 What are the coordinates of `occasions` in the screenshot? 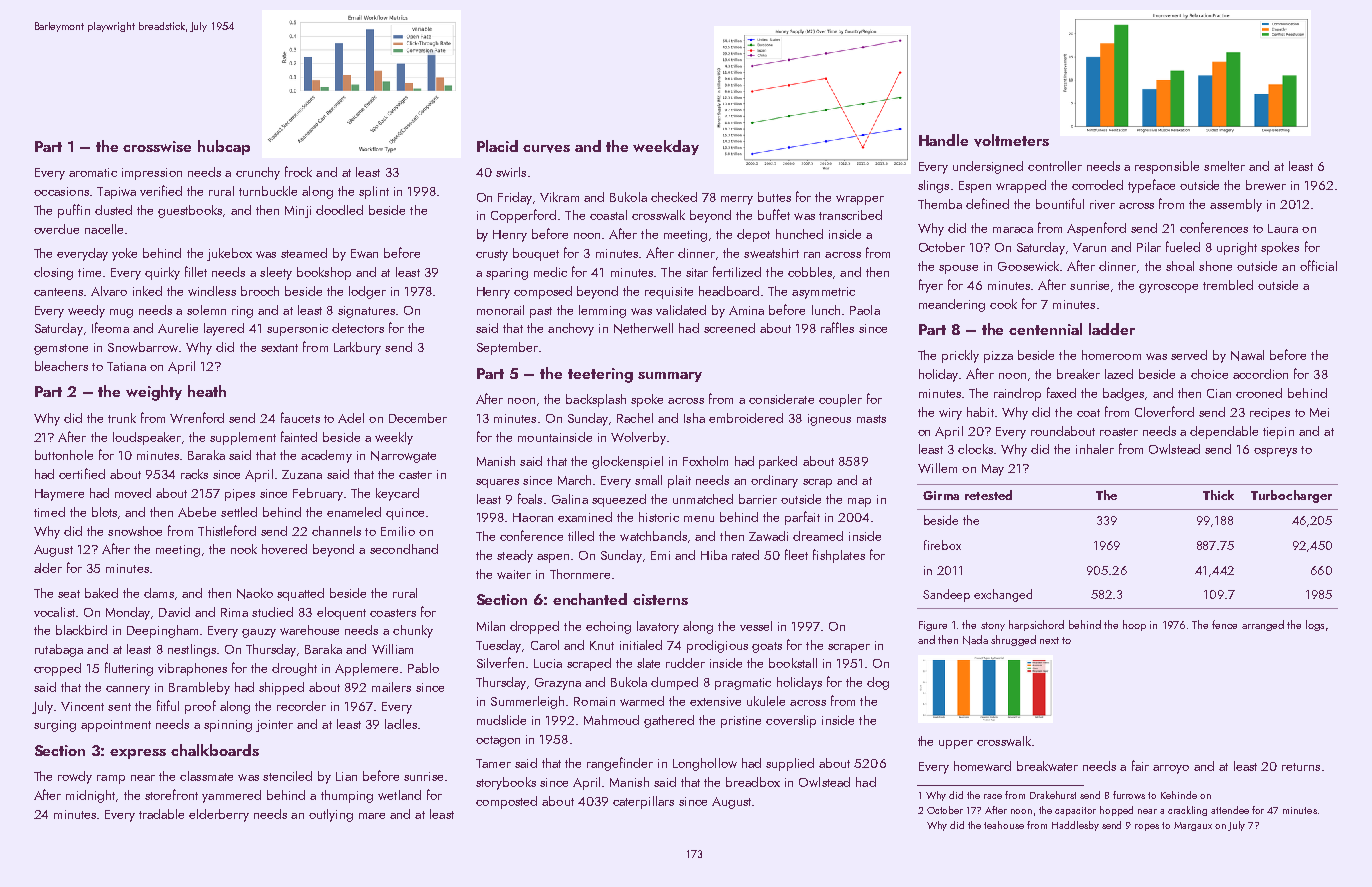 It's located at (61, 191).
